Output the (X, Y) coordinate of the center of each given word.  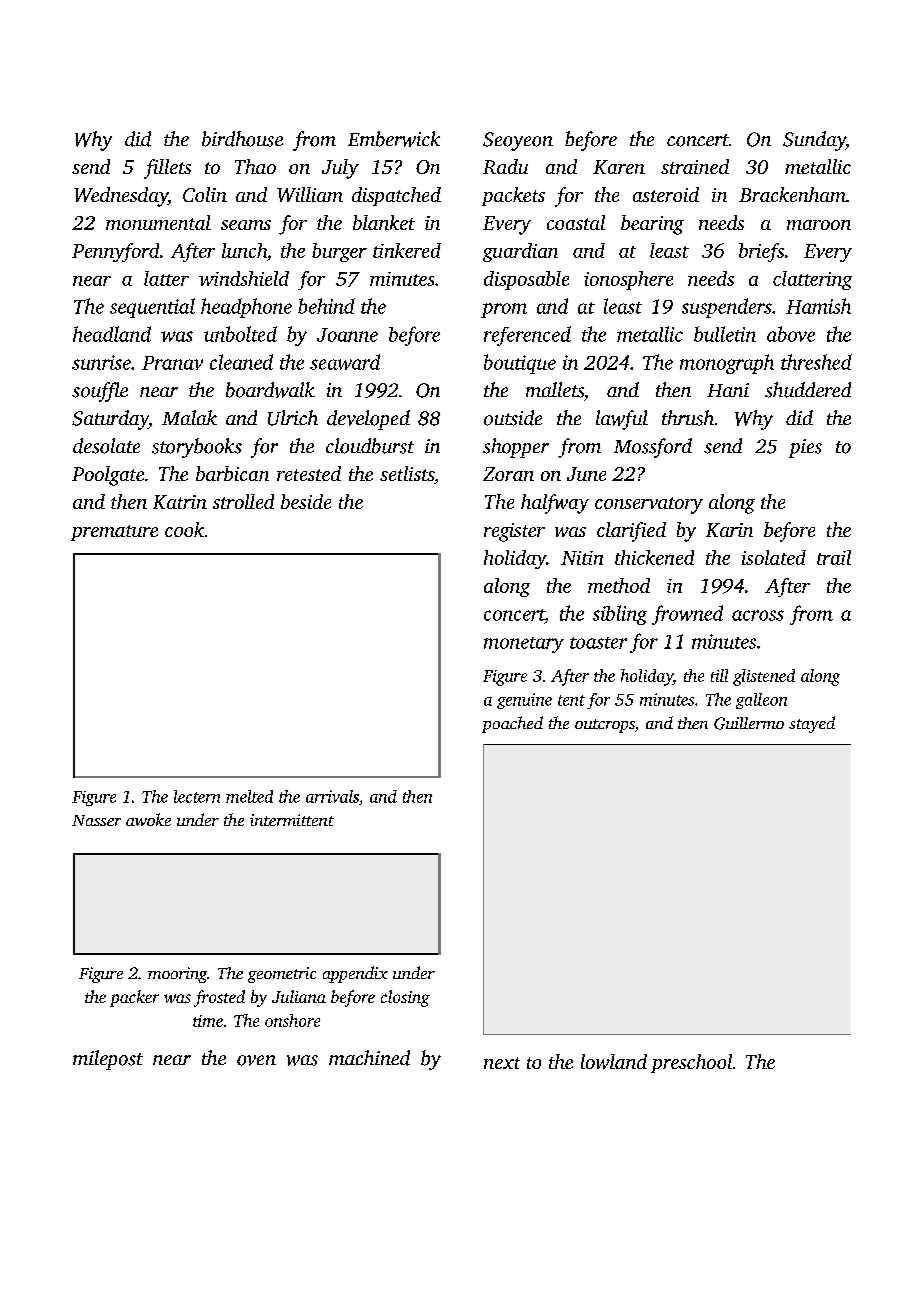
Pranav (172, 363)
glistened (764, 677)
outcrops (605, 726)
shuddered (808, 390)
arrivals (332, 796)
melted (249, 796)
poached (512, 724)
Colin (205, 194)
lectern (197, 796)
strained (695, 166)
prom (504, 310)
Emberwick (394, 139)
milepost (108, 1060)
